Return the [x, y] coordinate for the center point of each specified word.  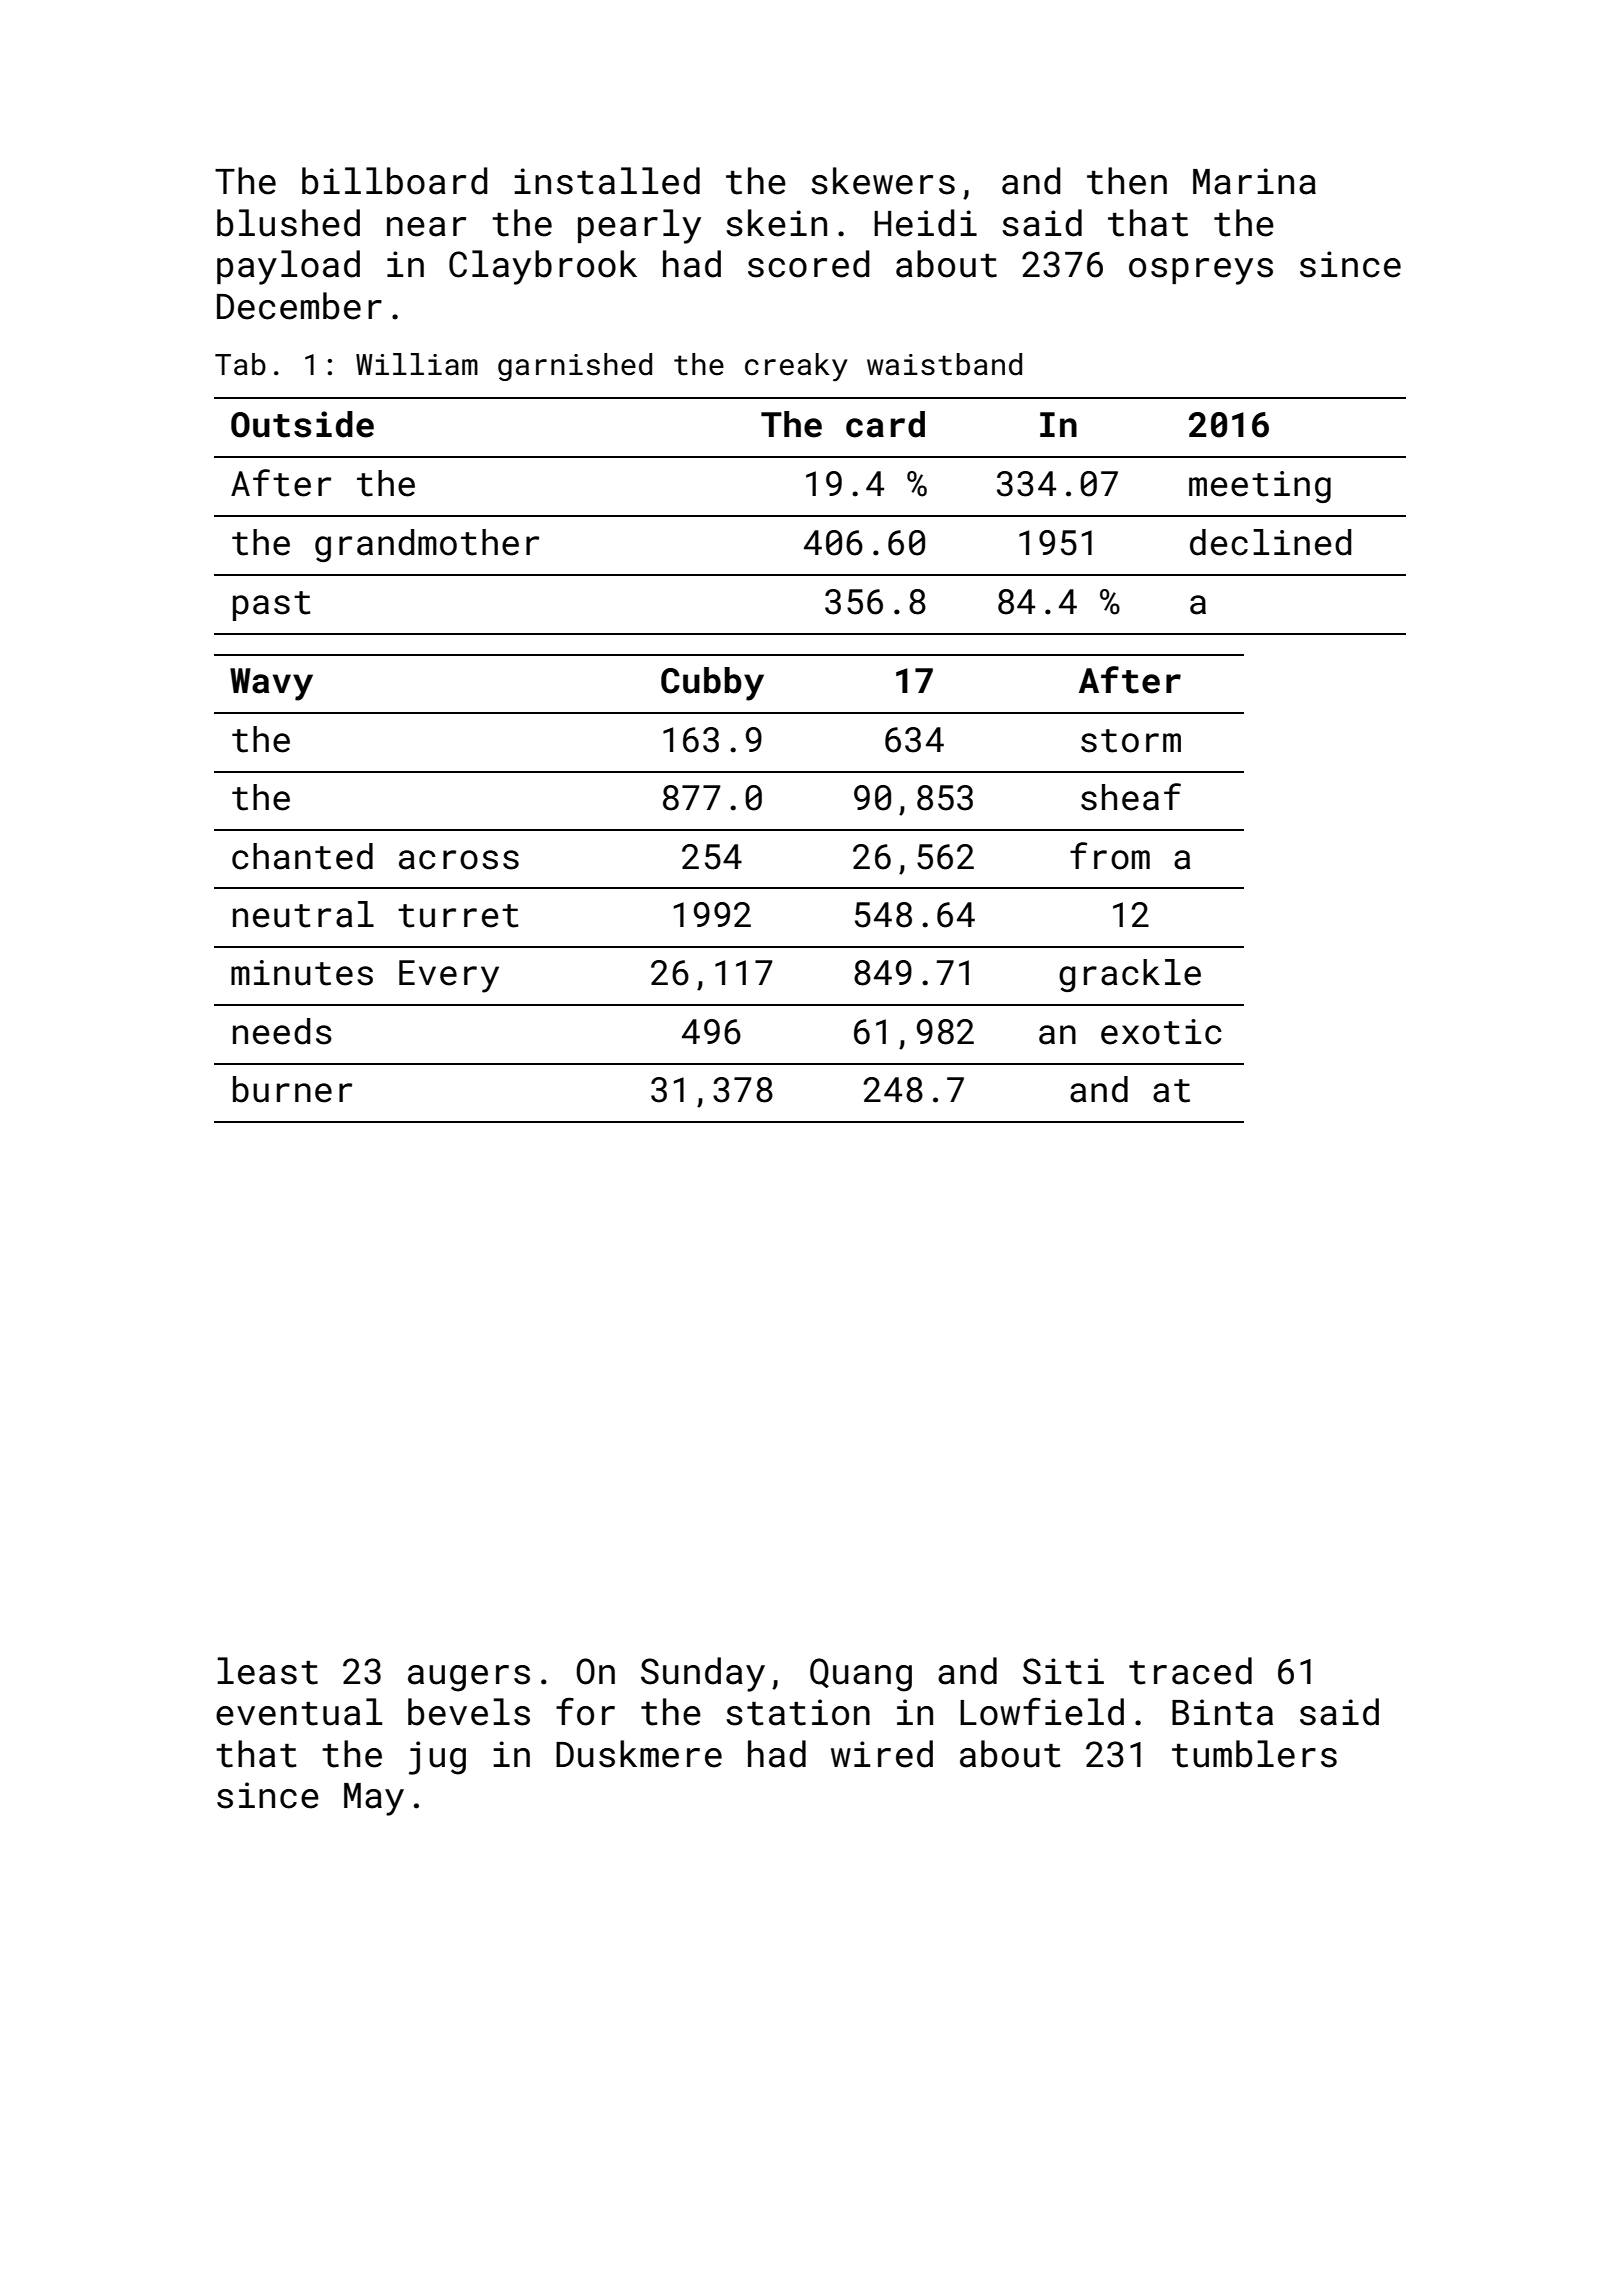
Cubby [712, 684]
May [374, 1799]
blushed [288, 223]
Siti [1063, 1671]
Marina [1254, 181]
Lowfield [1042, 1711]
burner [292, 1089]
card [885, 424]
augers [469, 1678]
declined [1270, 542]
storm [1131, 741]
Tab [240, 364]
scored [809, 264]
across [459, 860]
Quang [861, 1675]
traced [1190, 1671]
